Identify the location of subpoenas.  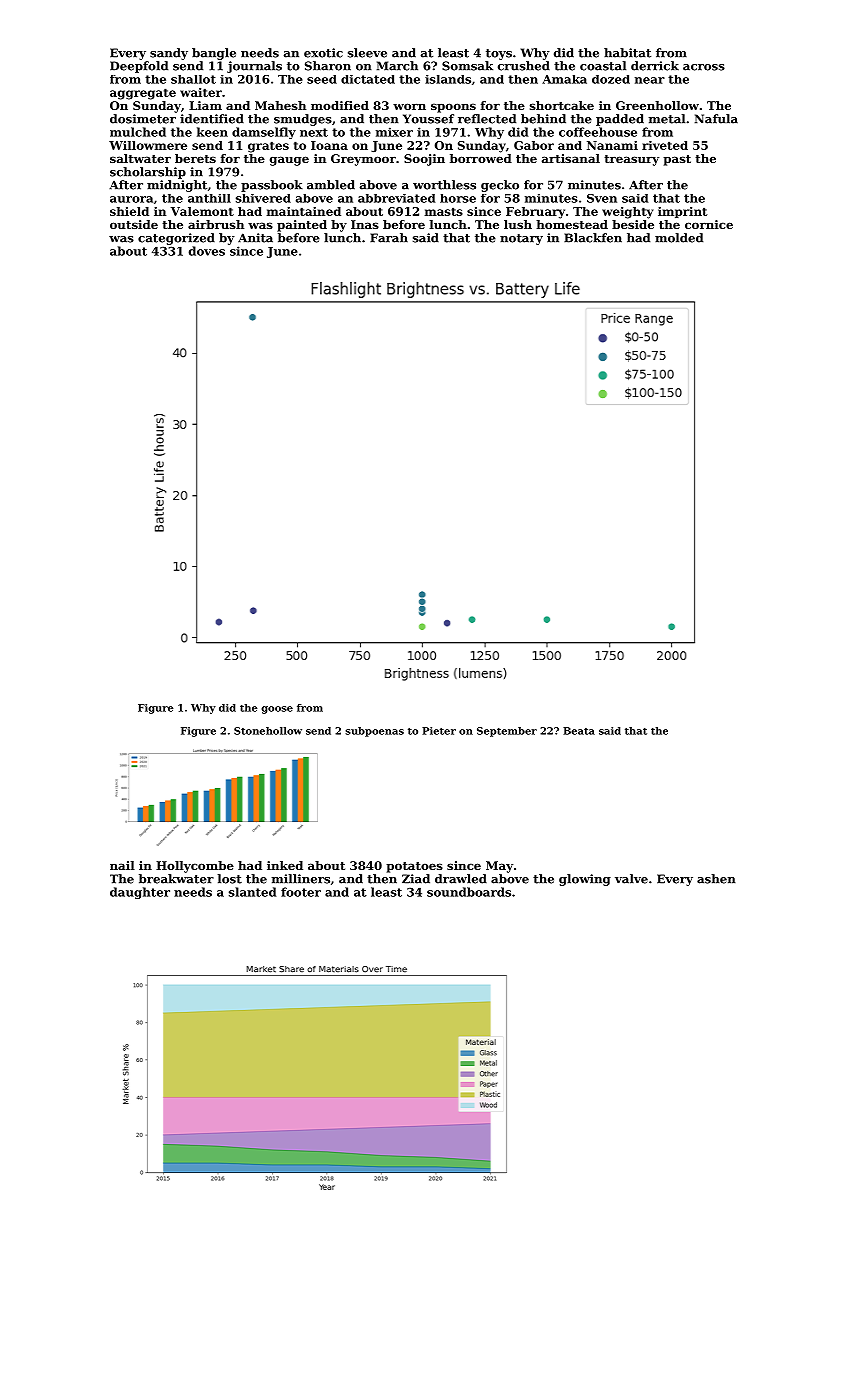
(374, 732).
